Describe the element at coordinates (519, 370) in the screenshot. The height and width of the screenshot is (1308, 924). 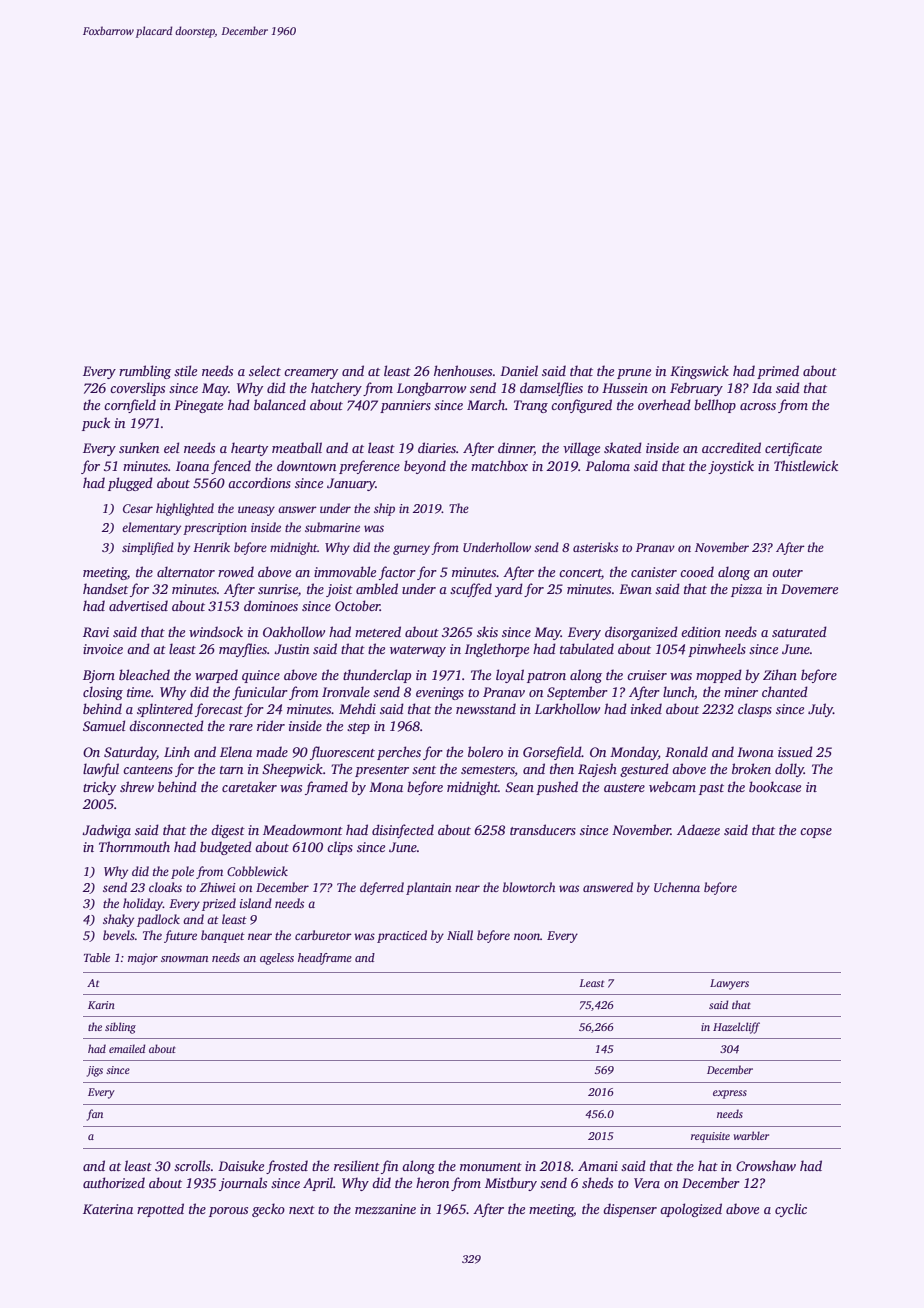
I see `Daniel` at that location.
